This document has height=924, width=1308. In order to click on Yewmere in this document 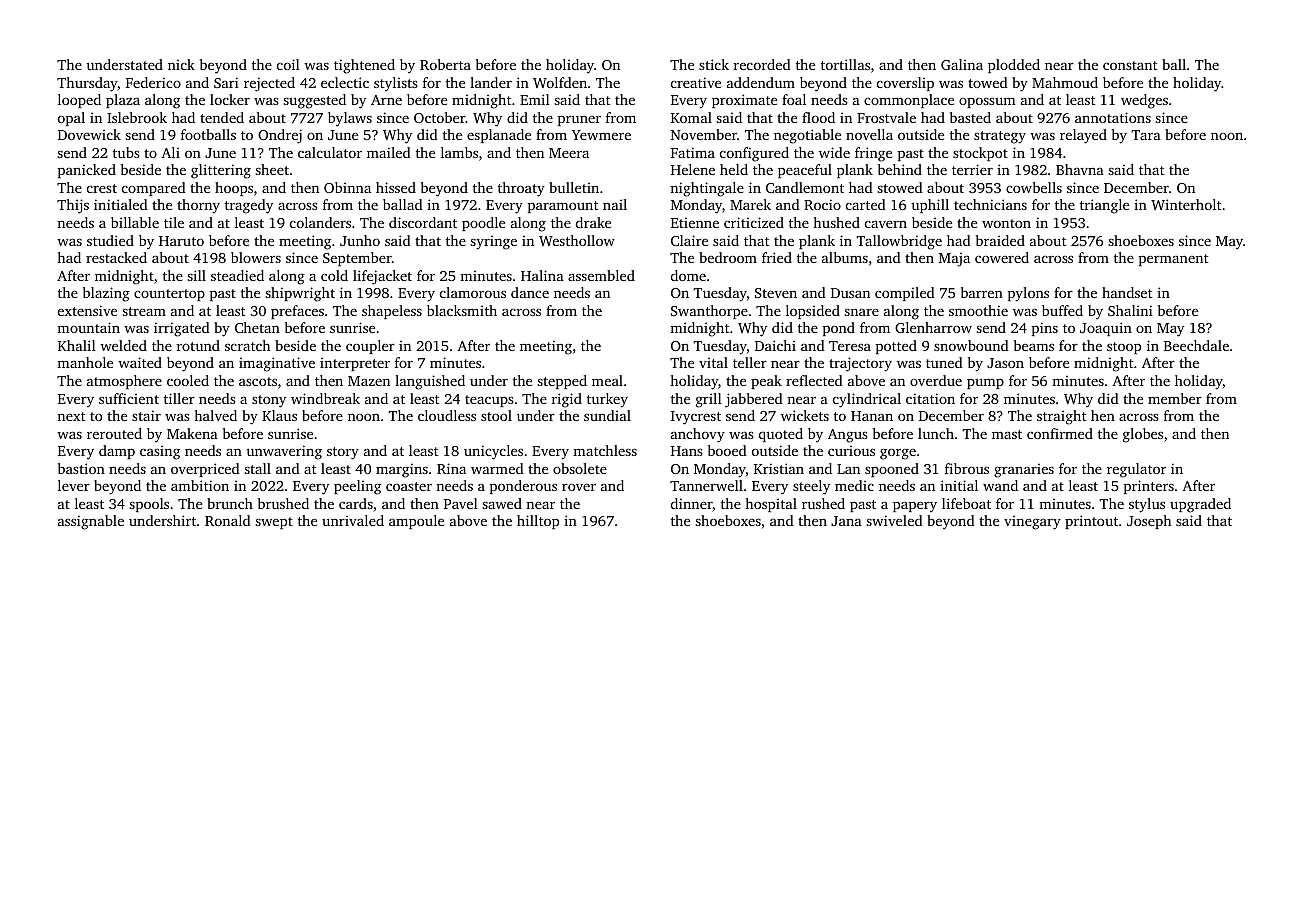, I will do `click(601, 135)`.
